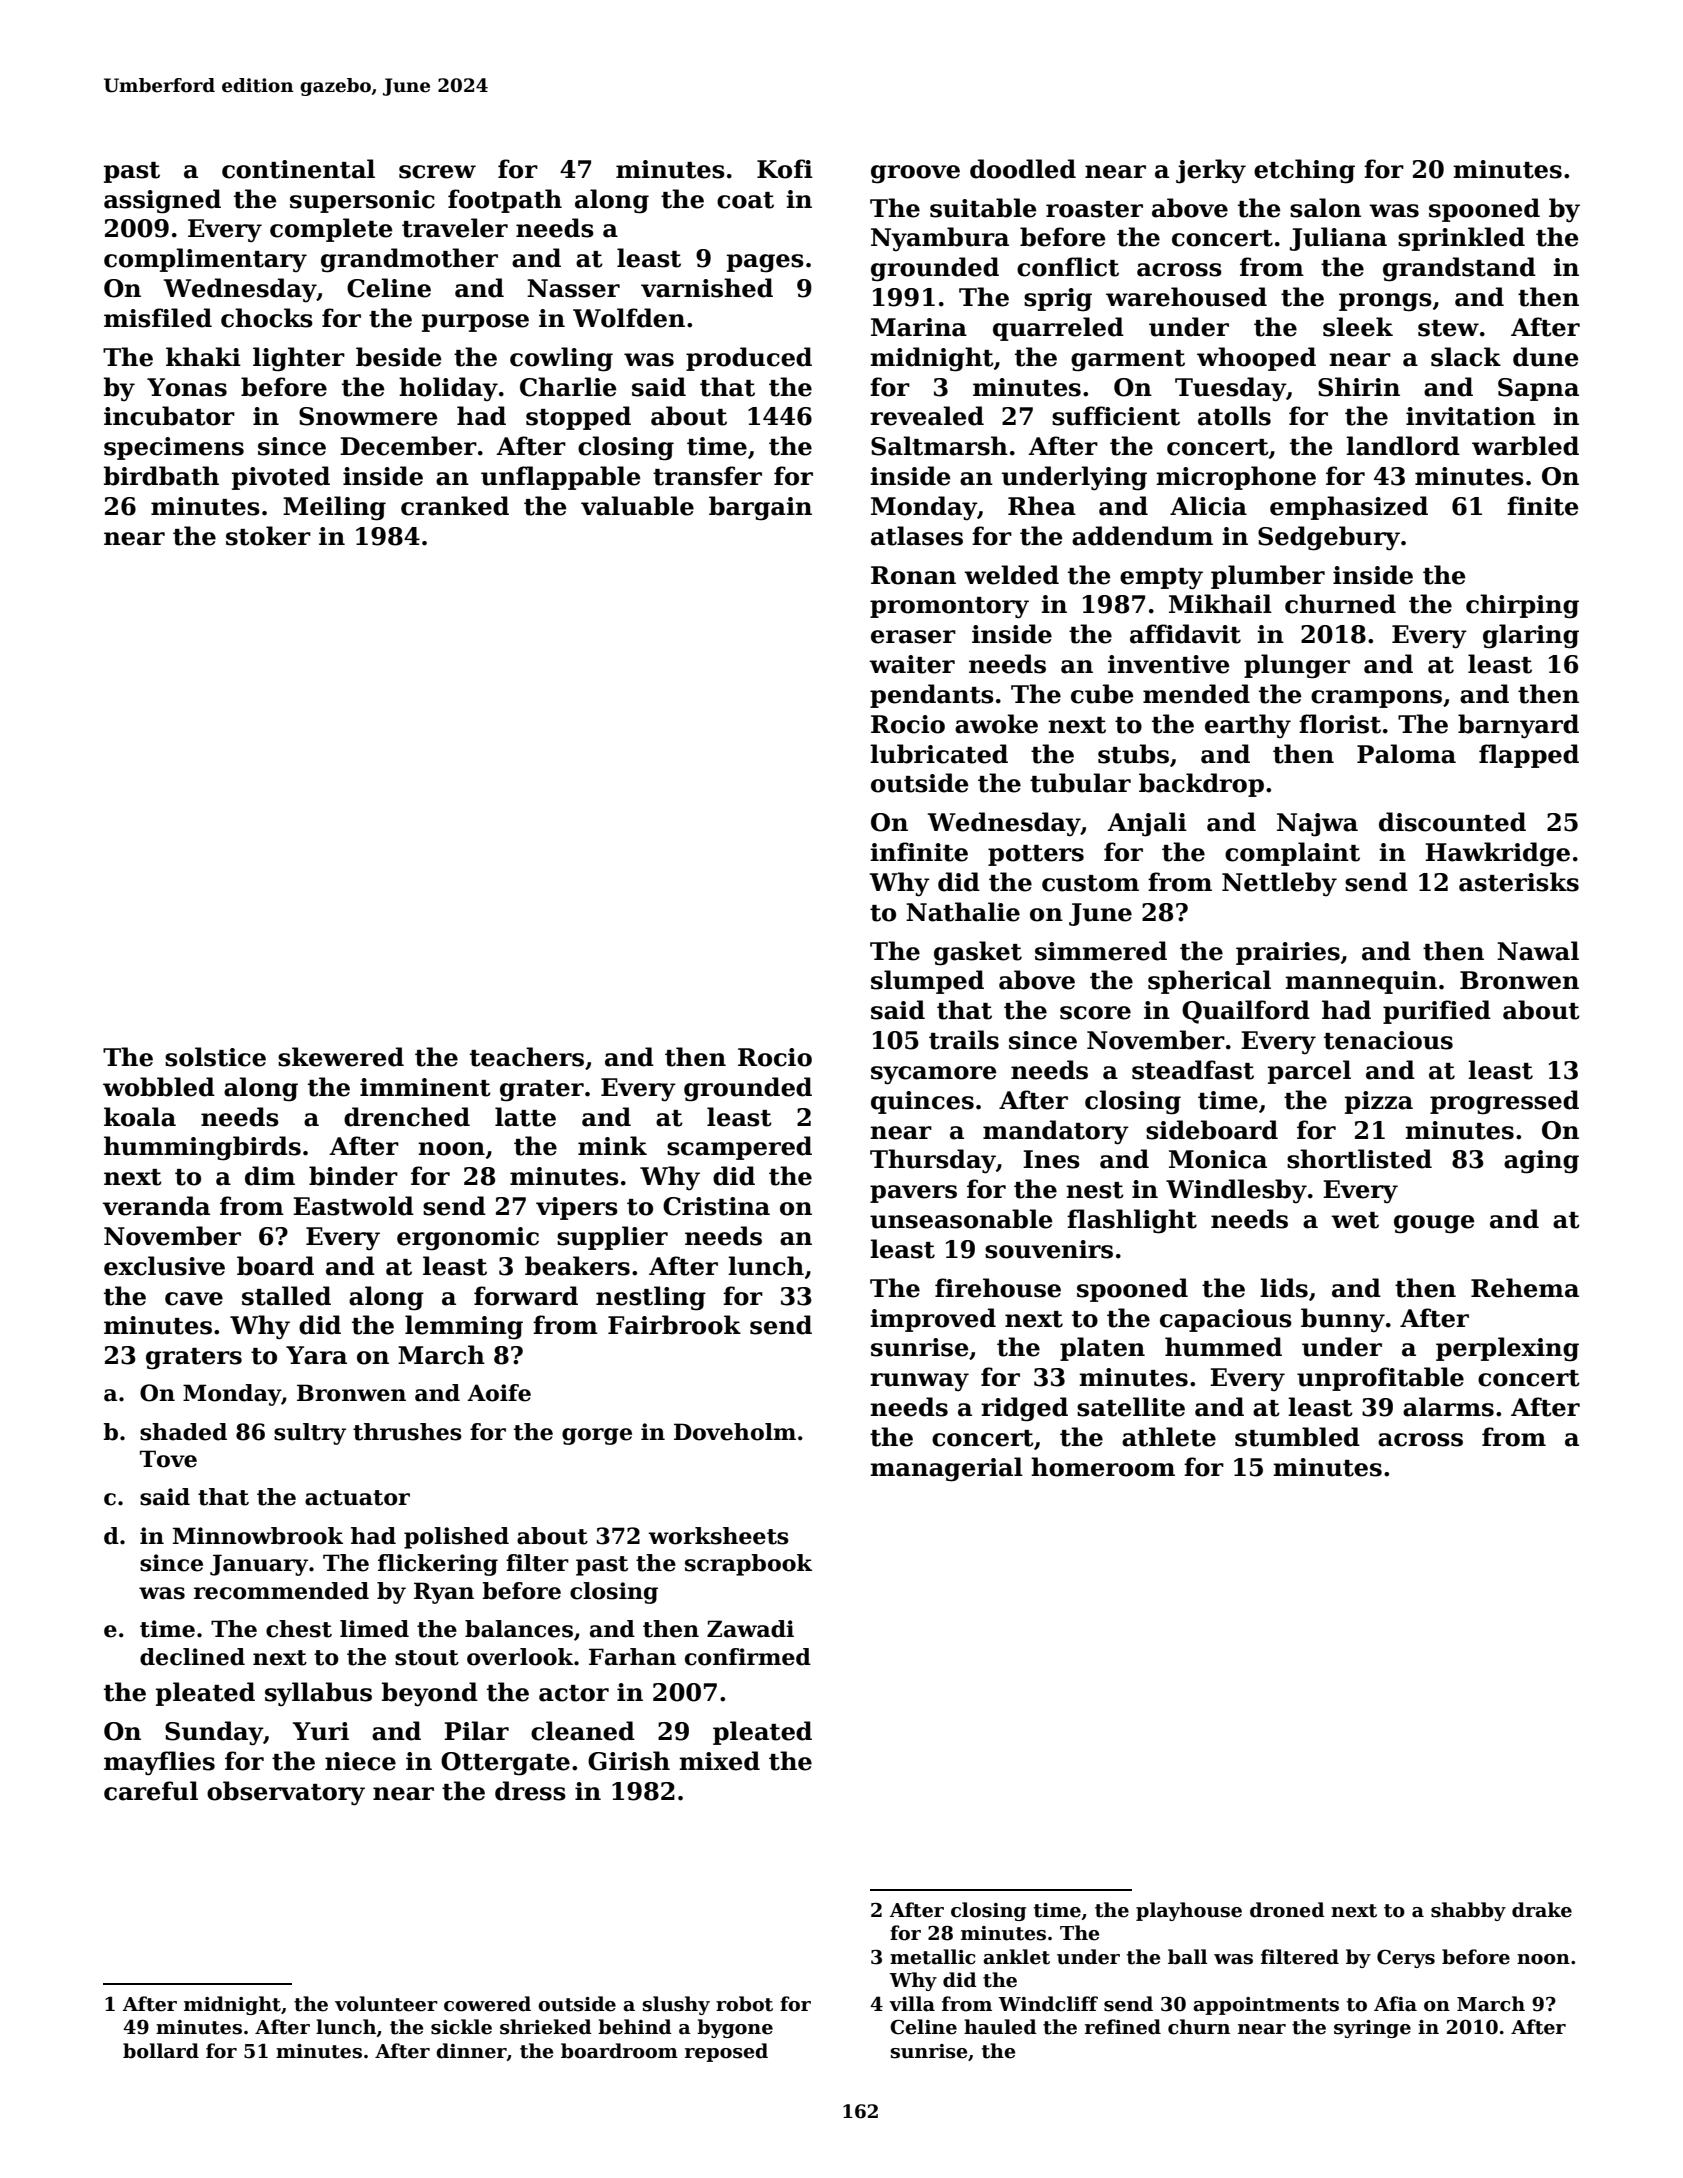  Describe the element at coordinates (726, 2052) in the screenshot. I see `reposed` at that location.
